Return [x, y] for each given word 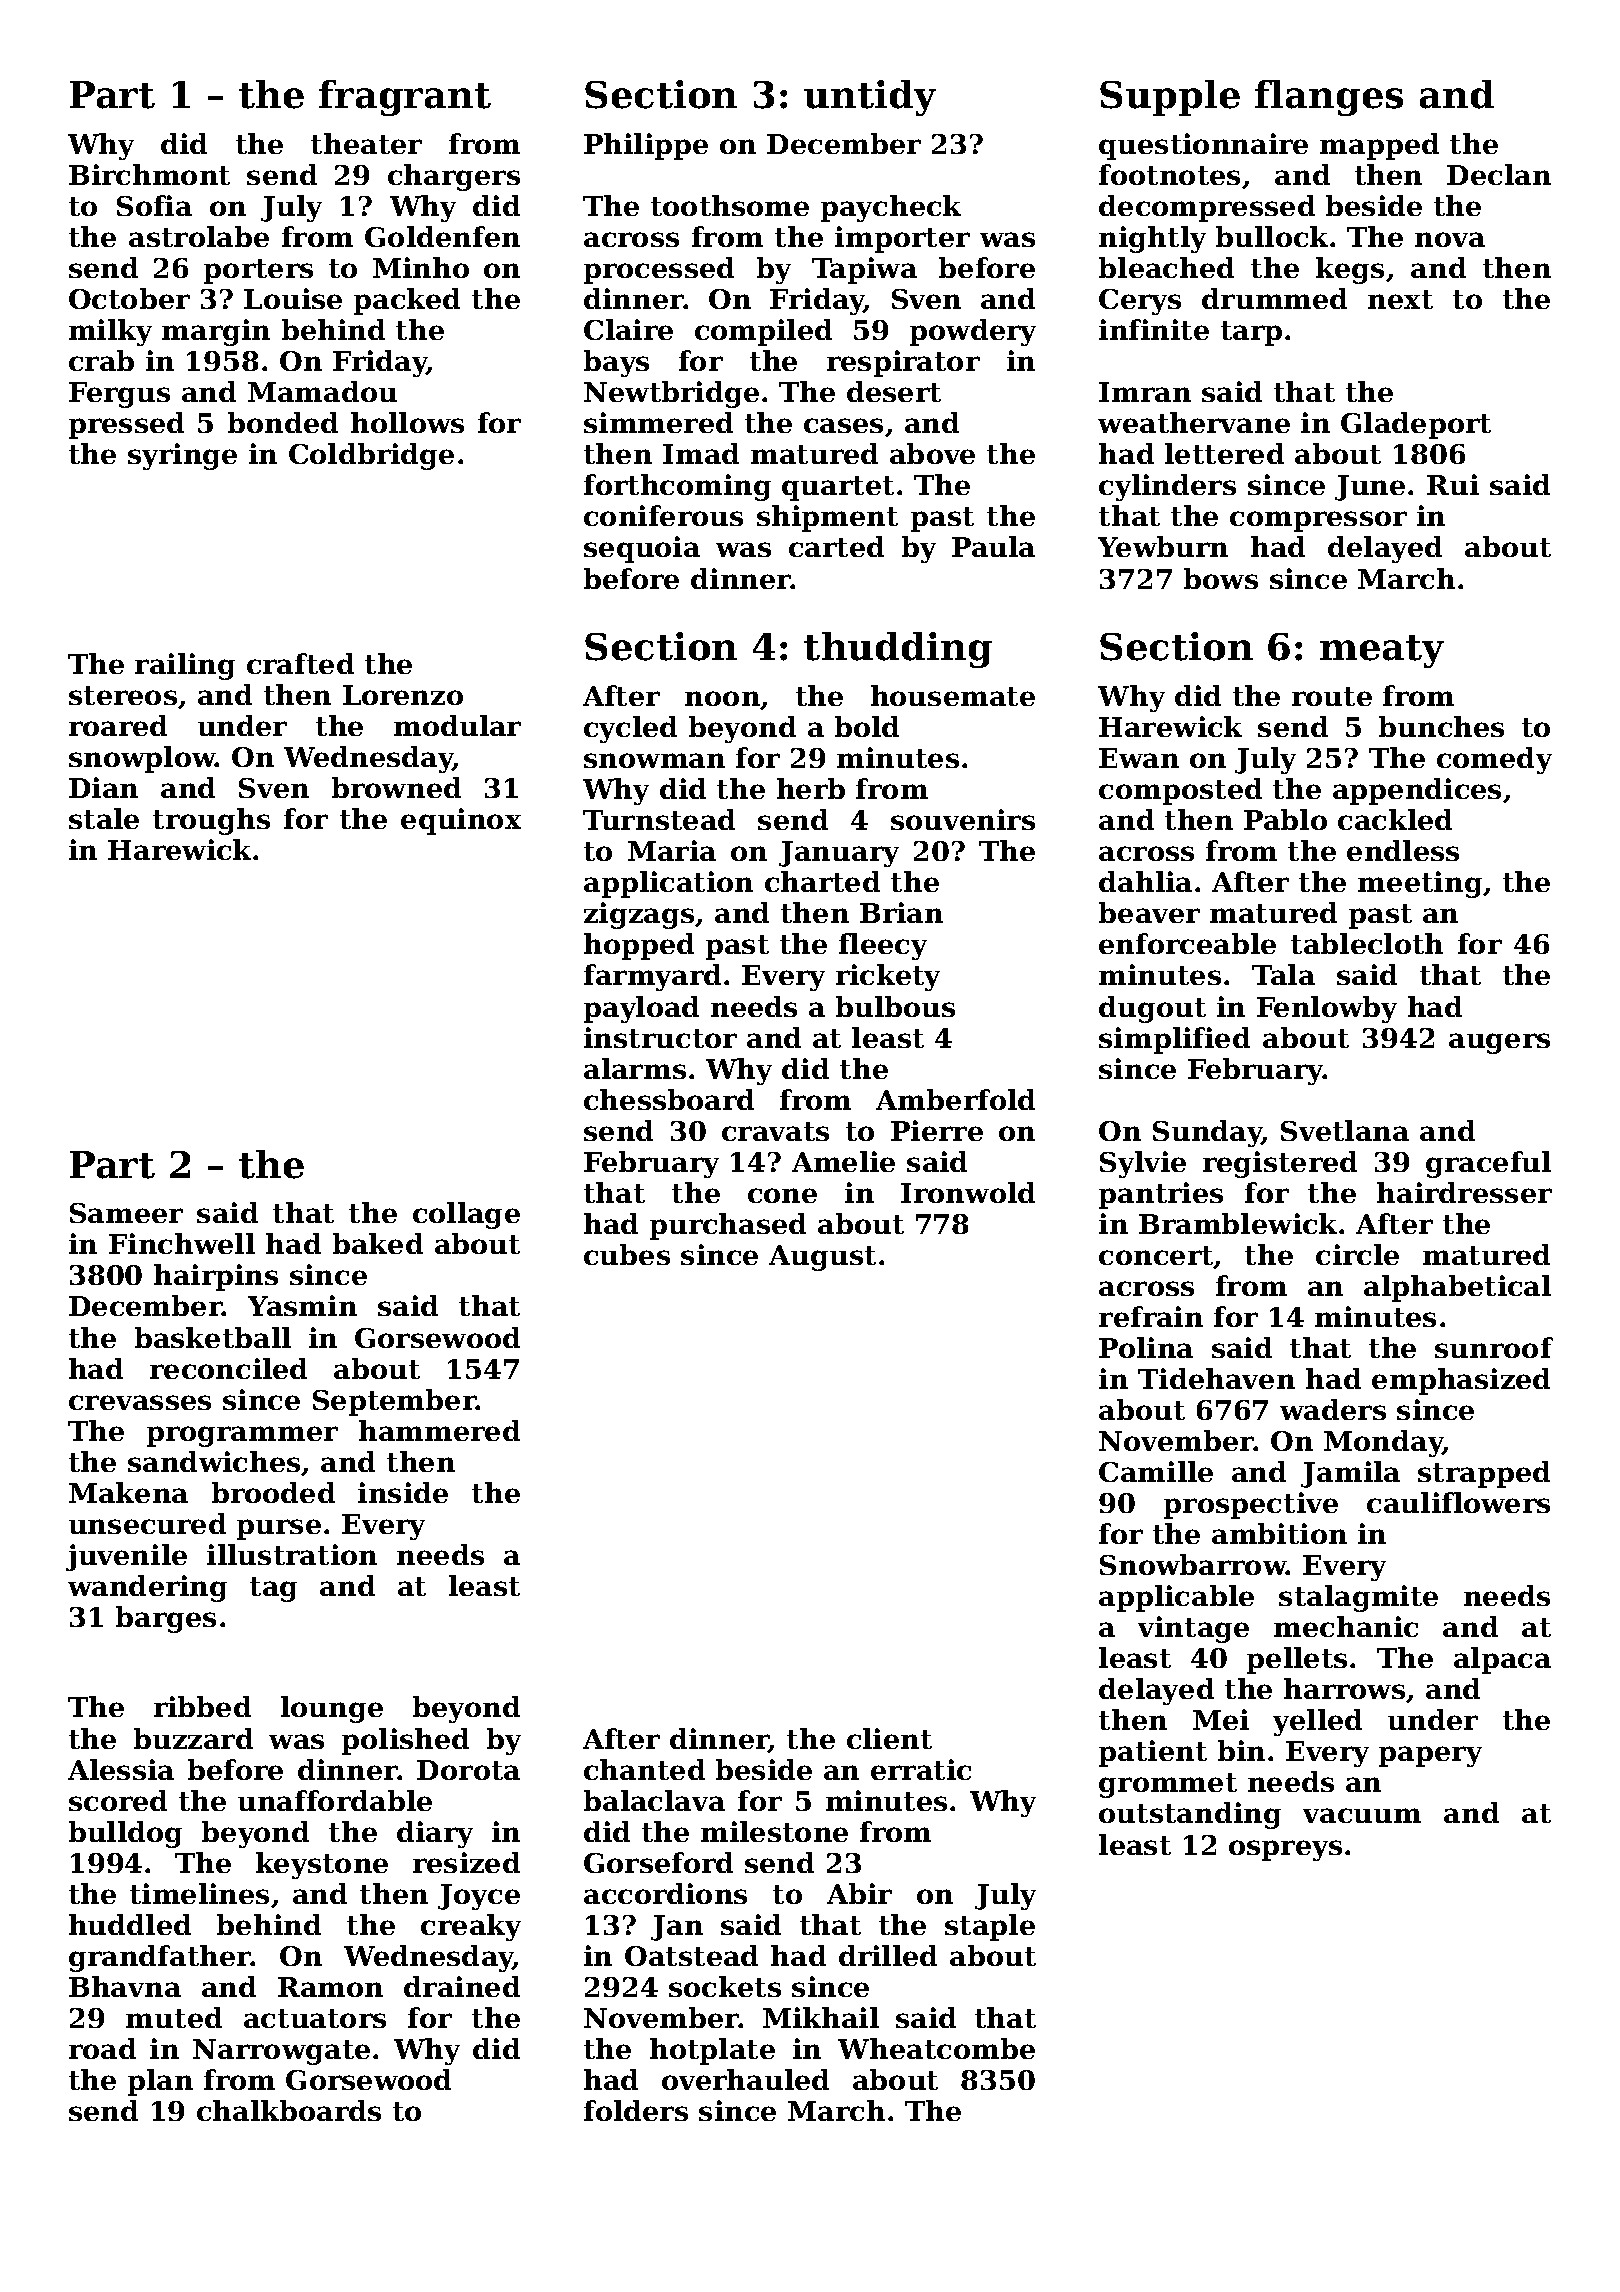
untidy [870, 98]
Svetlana [1345, 1130]
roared [118, 725]
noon [723, 700]
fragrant [405, 98]
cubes [627, 1254]
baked [378, 1243]
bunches [1441, 726]
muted [174, 2017]
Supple [1170, 98]
